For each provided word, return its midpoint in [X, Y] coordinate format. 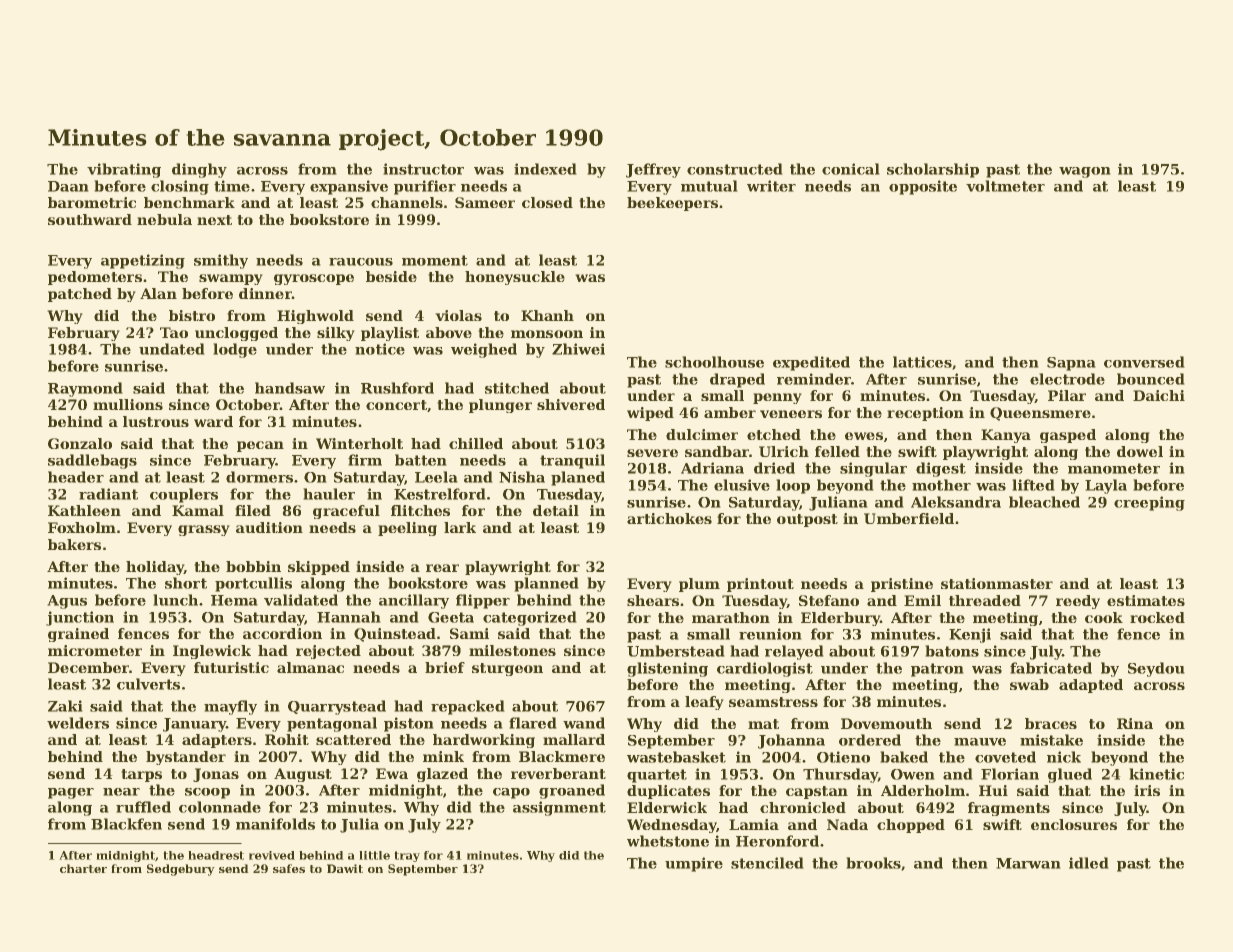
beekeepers [672, 204]
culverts [148, 684]
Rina [1135, 723]
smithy [221, 261]
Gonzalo [80, 443]
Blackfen [126, 824]
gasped [1068, 436]
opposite [923, 187]
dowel [1140, 451]
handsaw [290, 388]
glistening [667, 669]
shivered [571, 404]
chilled [476, 443]
